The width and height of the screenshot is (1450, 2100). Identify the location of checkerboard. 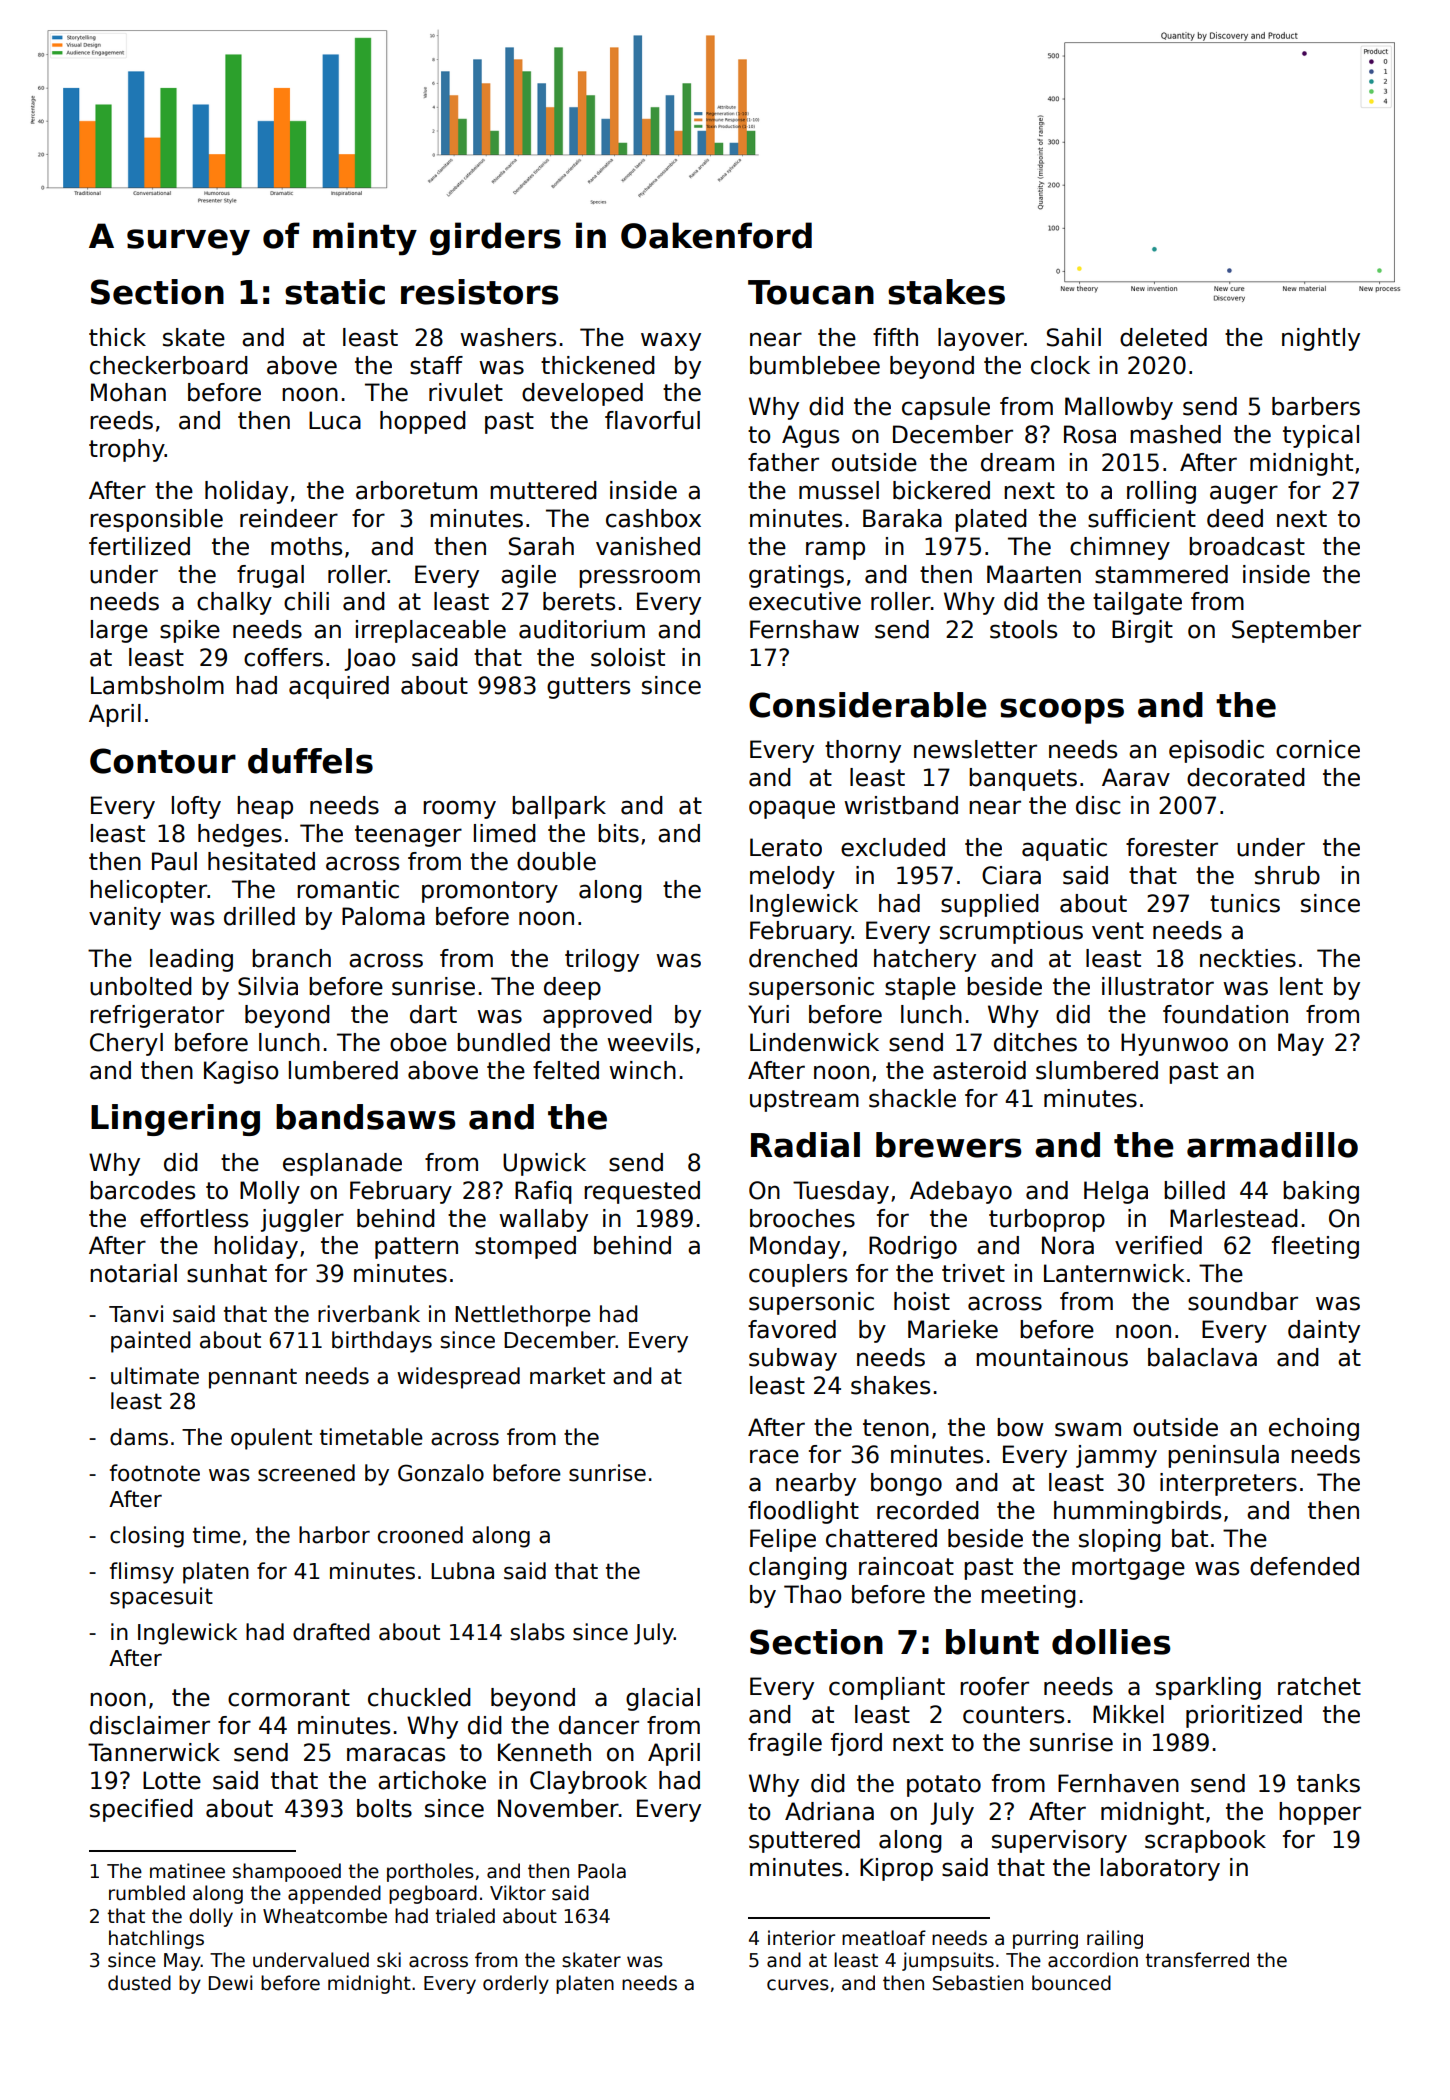
(169, 365).
